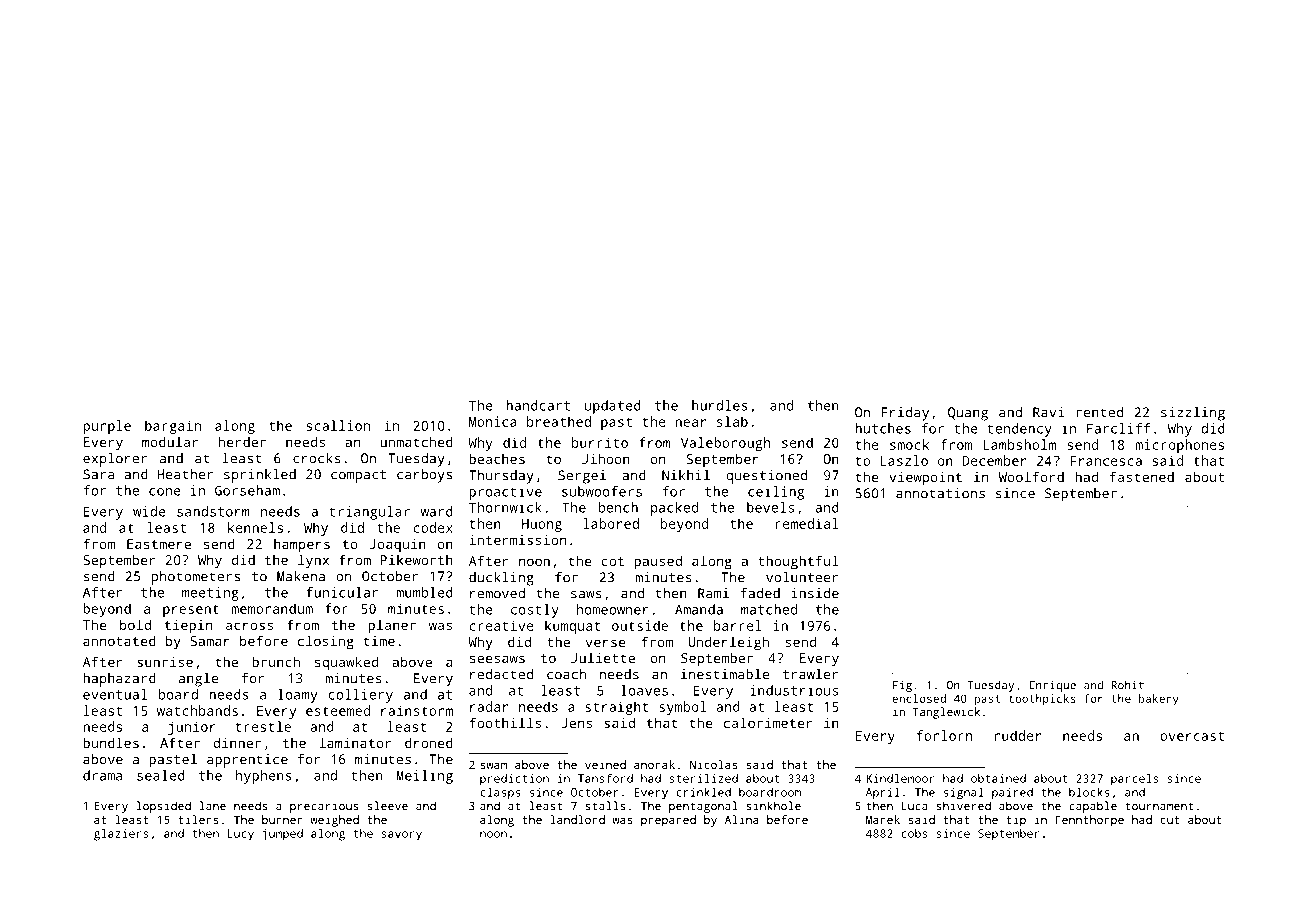  What do you see at coordinates (115, 460) in the page?
I see `explorer` at bounding box center [115, 460].
